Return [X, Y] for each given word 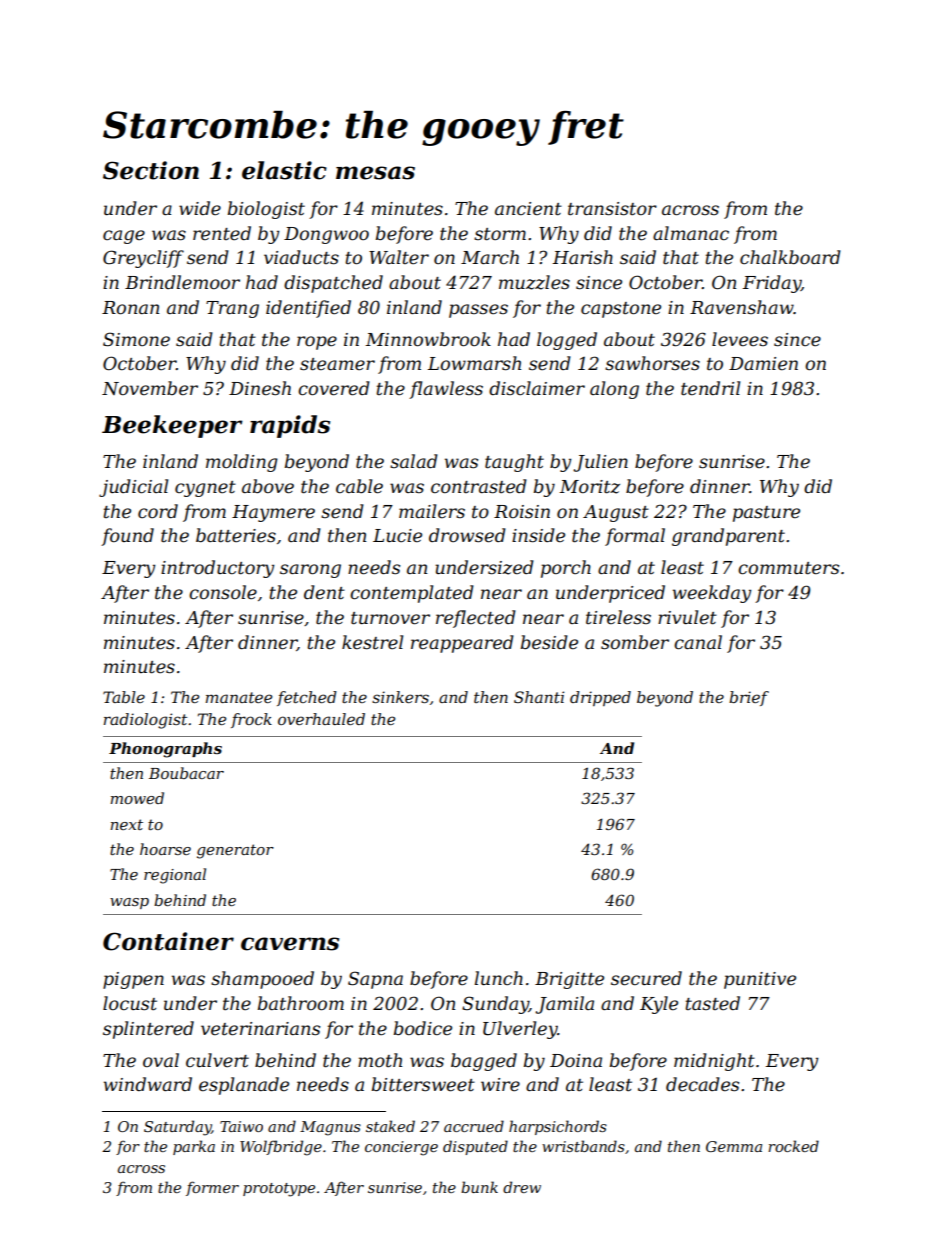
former [212, 1188]
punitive [760, 980]
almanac [691, 233]
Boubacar [186, 773]
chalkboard [790, 257]
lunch [499, 978]
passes [478, 311]
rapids [290, 426]
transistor [612, 209]
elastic [284, 170]
